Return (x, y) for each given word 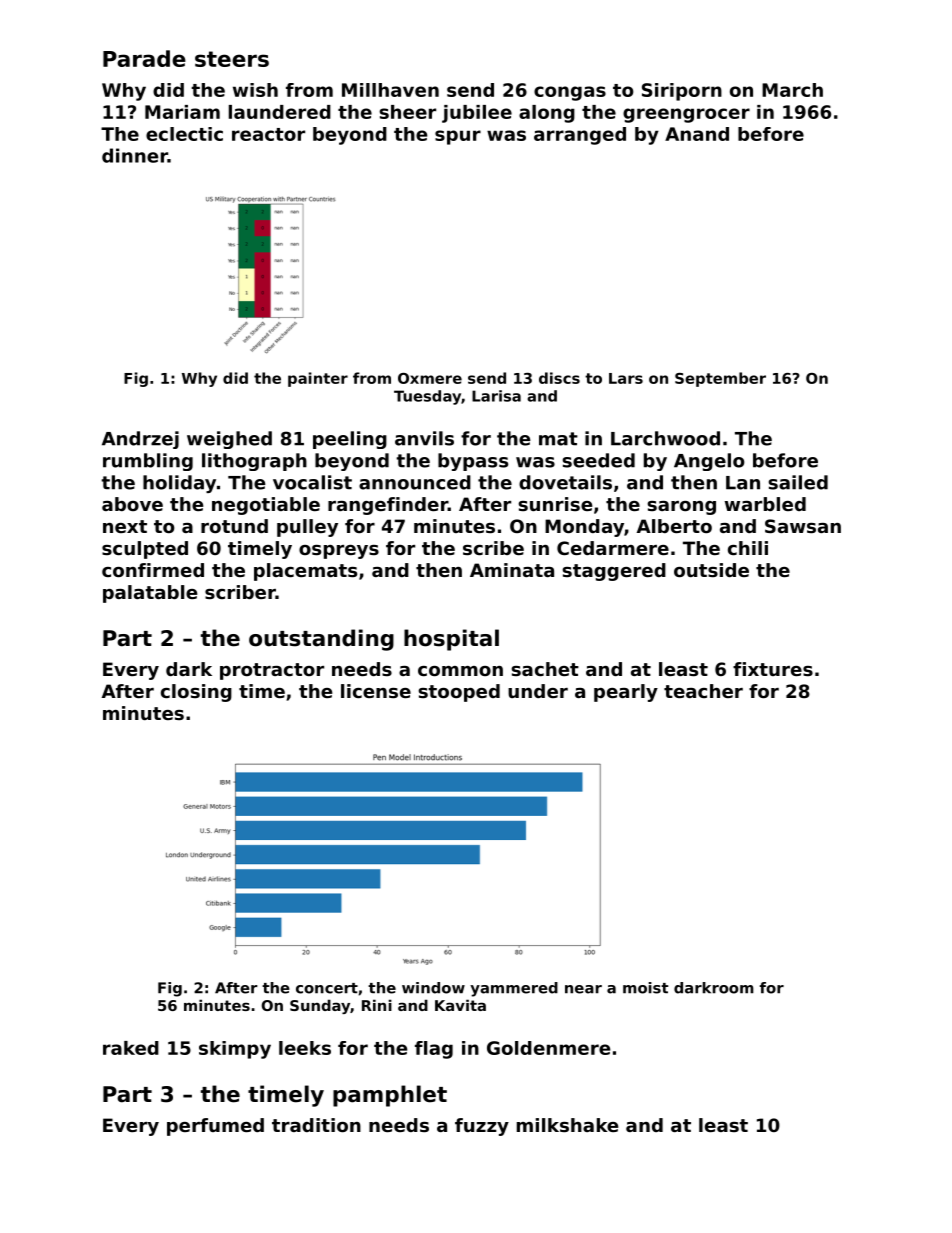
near (583, 989)
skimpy (235, 1050)
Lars (626, 378)
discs (559, 378)
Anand (697, 134)
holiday (179, 484)
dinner (135, 155)
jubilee (477, 114)
